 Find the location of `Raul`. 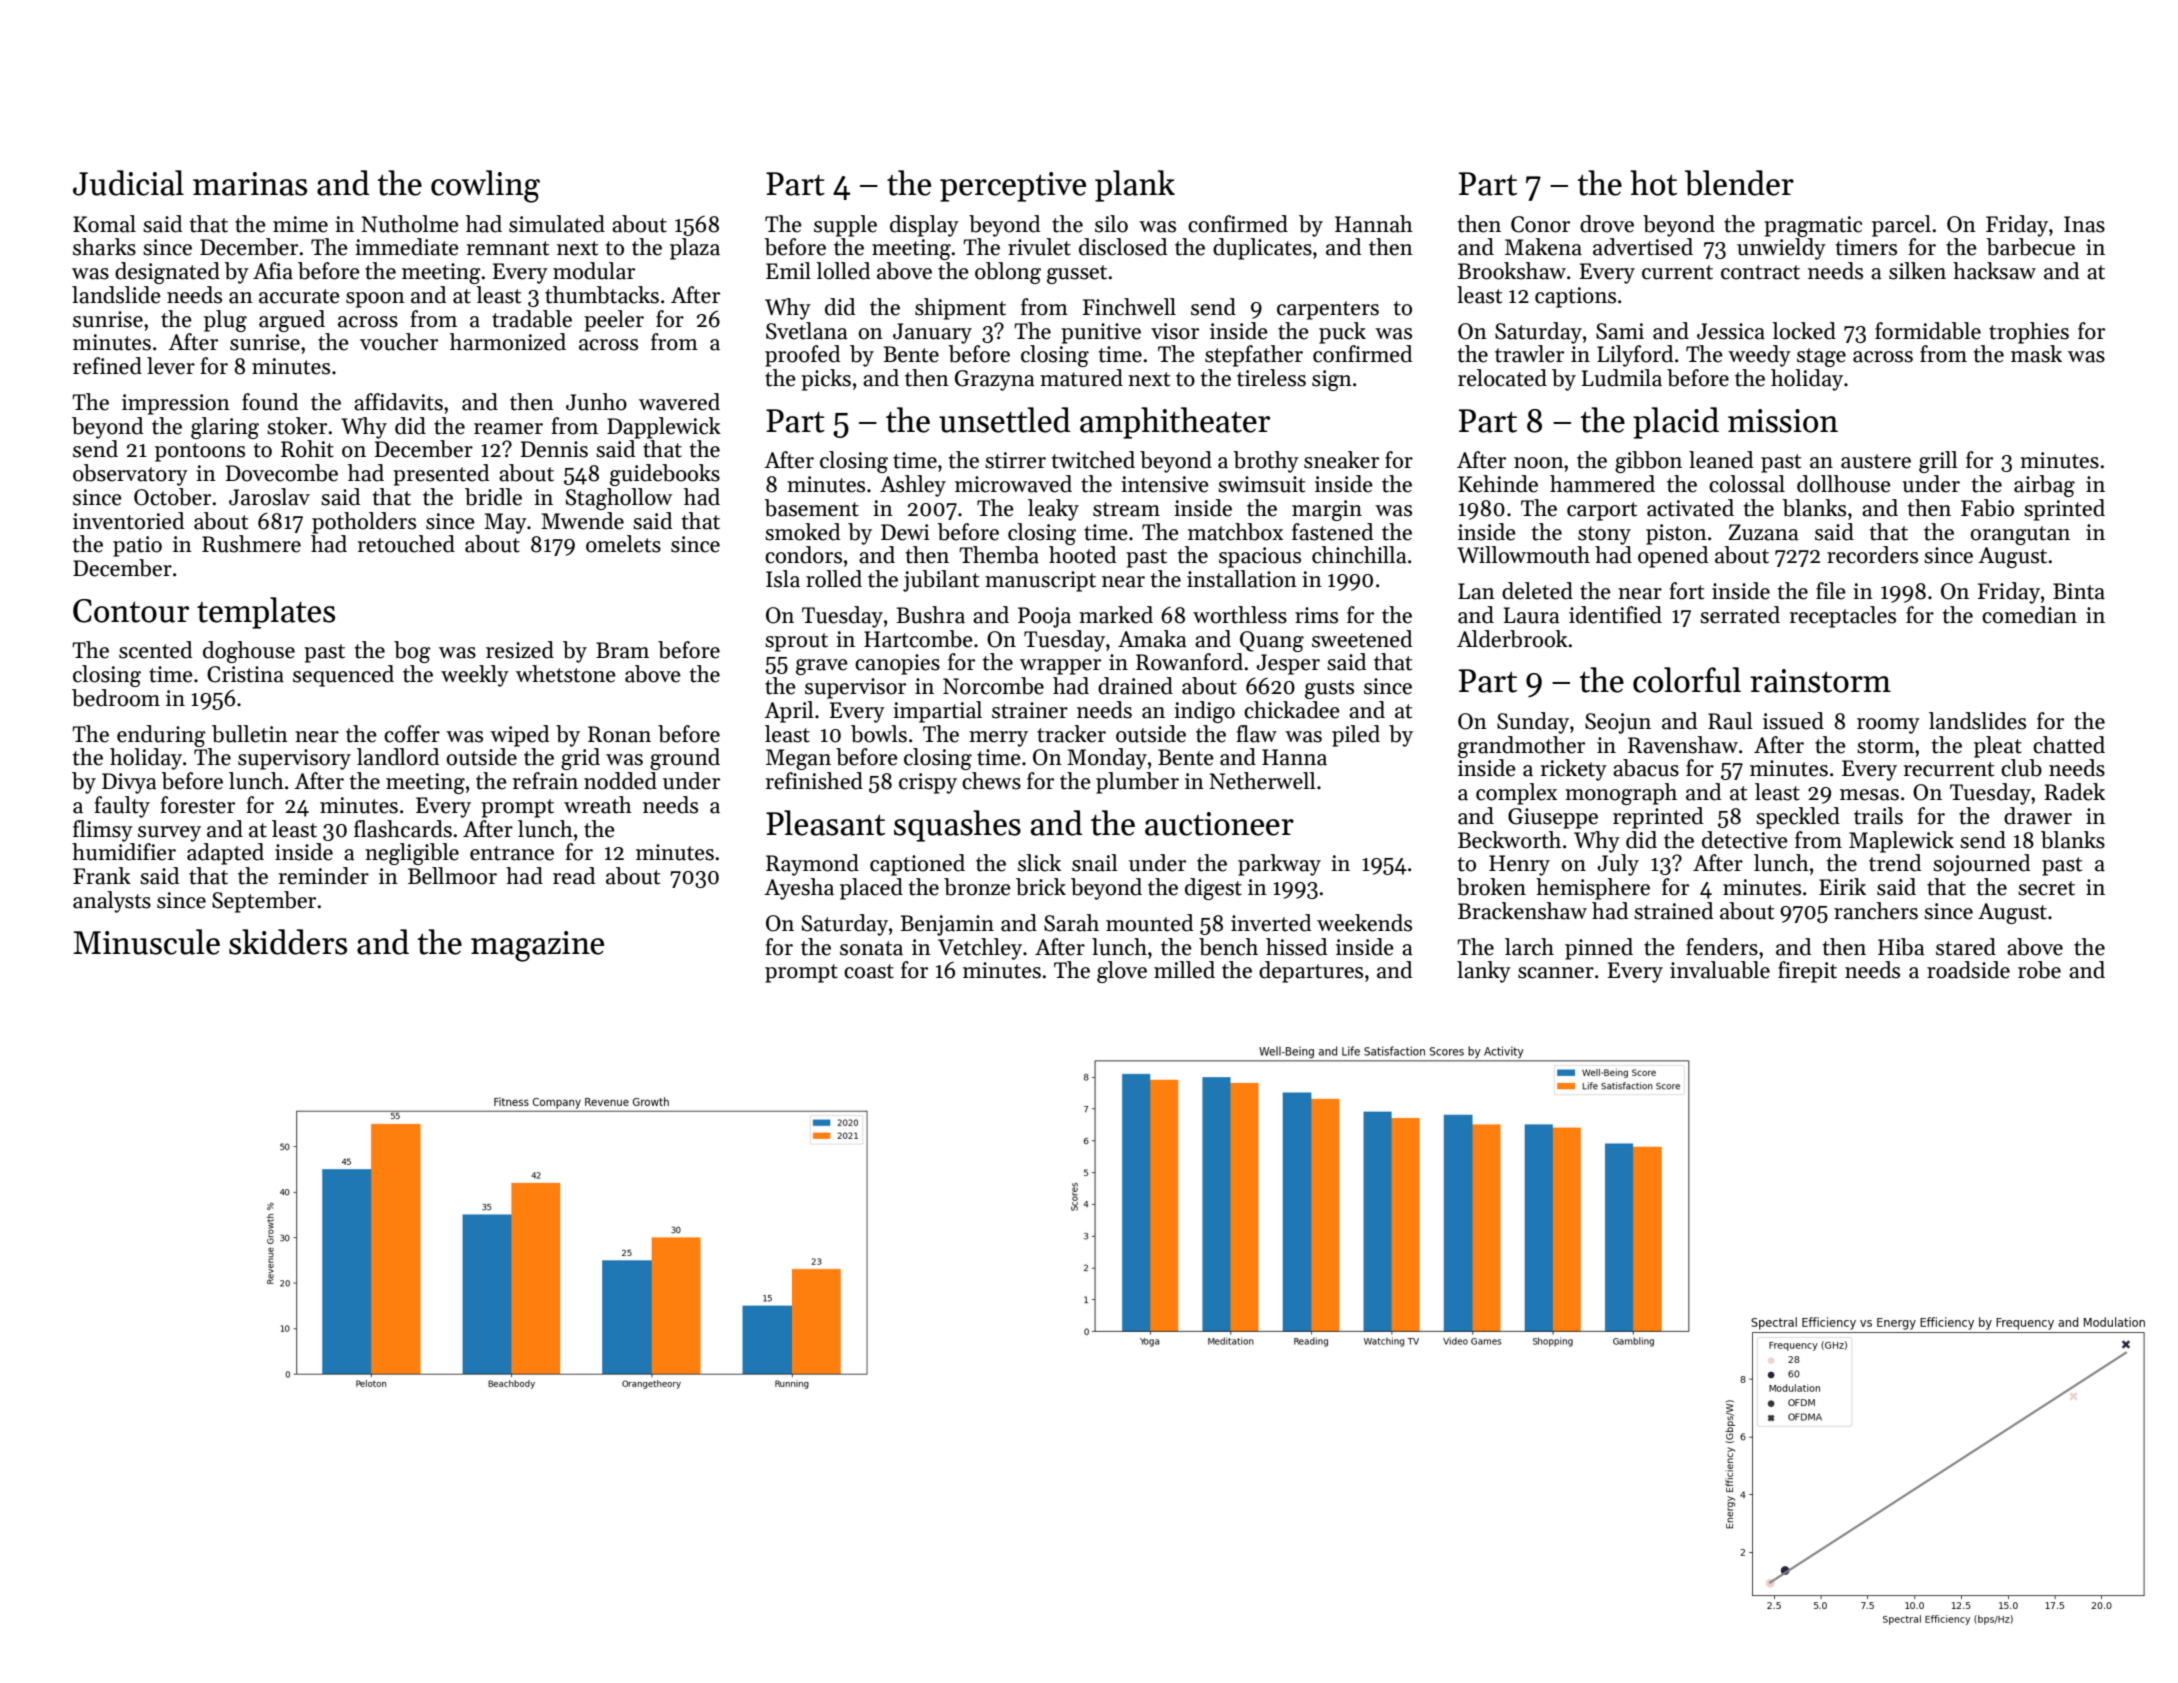

Raul is located at coordinates (1730, 721).
